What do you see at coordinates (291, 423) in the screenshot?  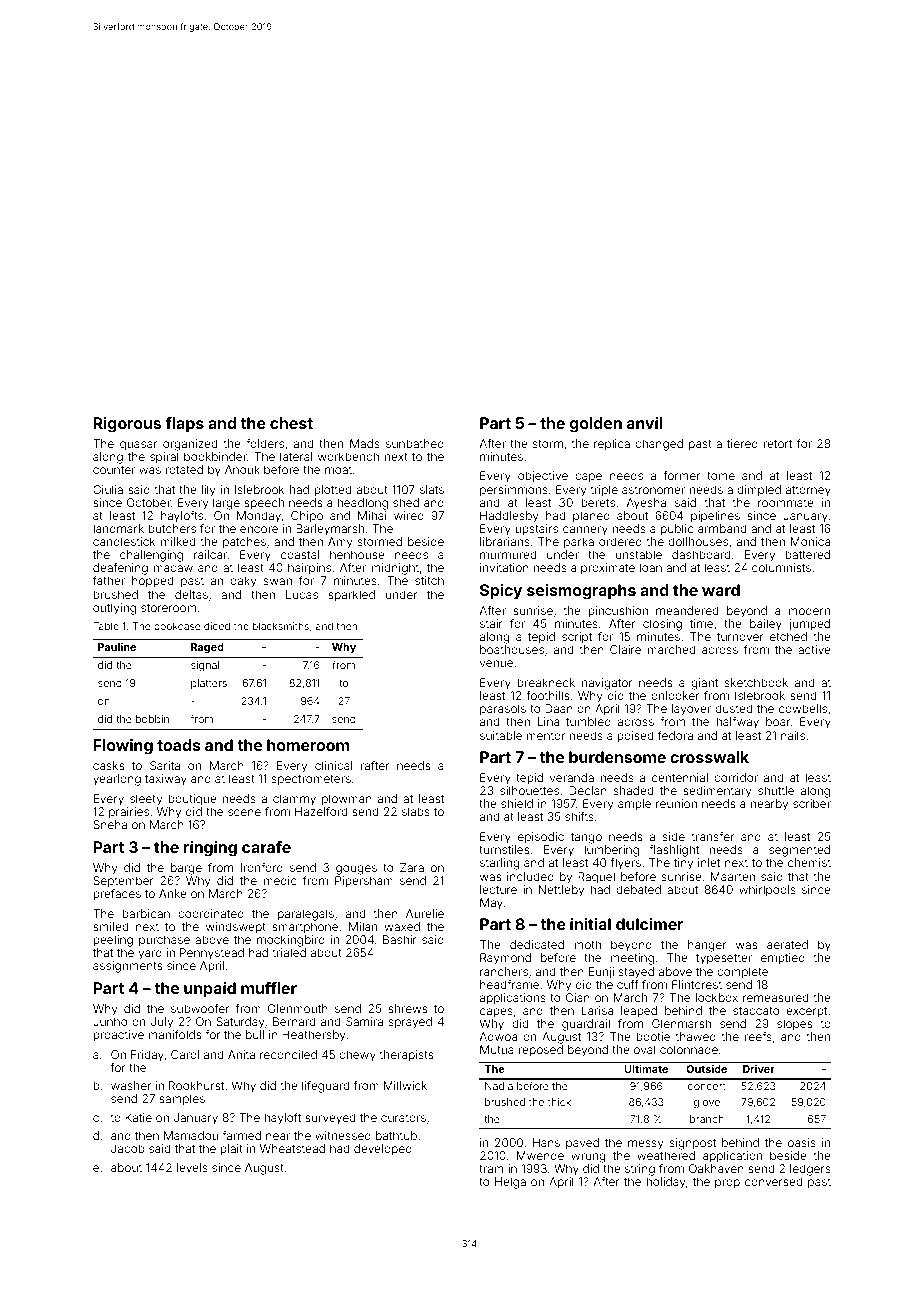 I see `chest` at bounding box center [291, 423].
